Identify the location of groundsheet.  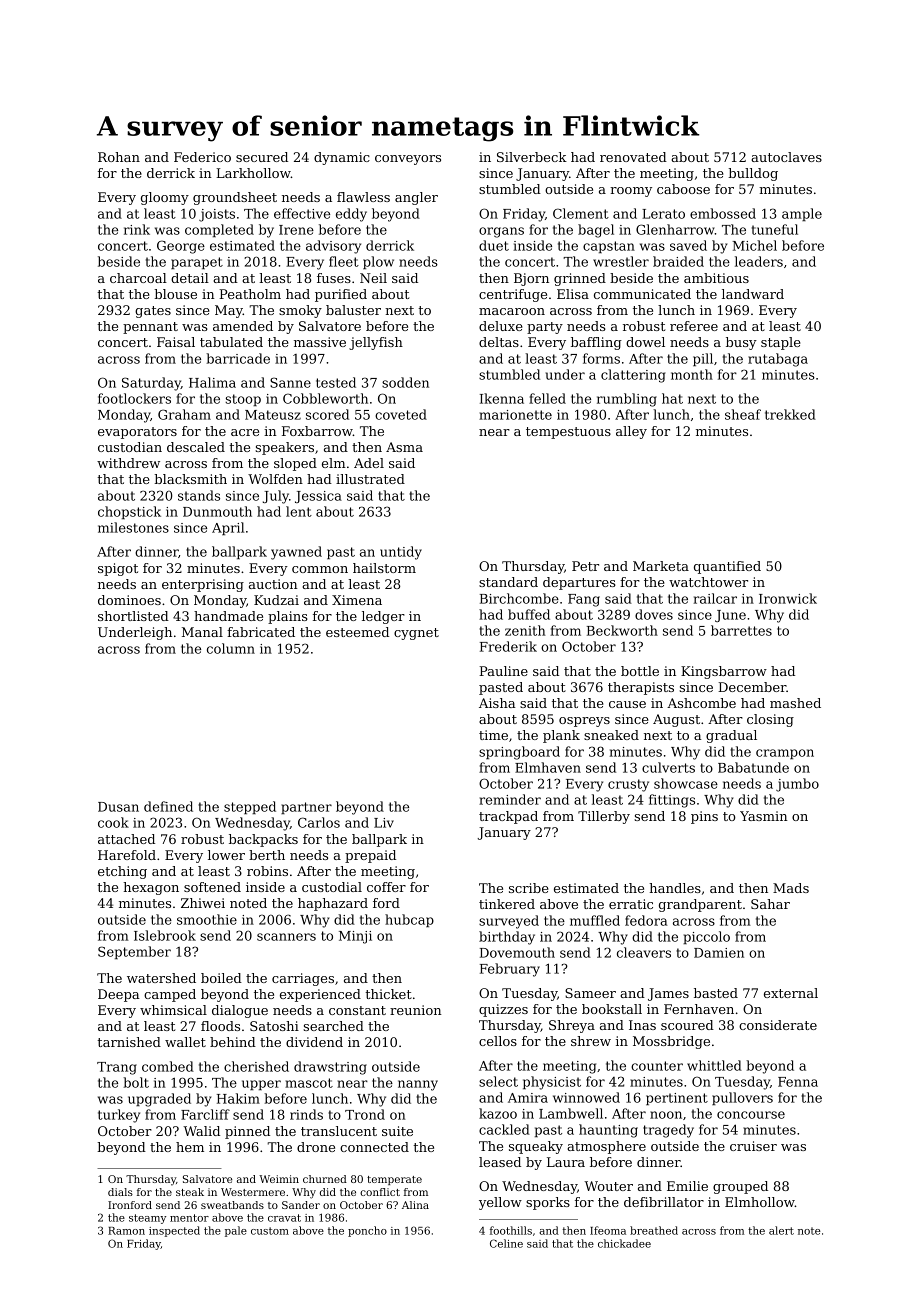
(235, 198).
